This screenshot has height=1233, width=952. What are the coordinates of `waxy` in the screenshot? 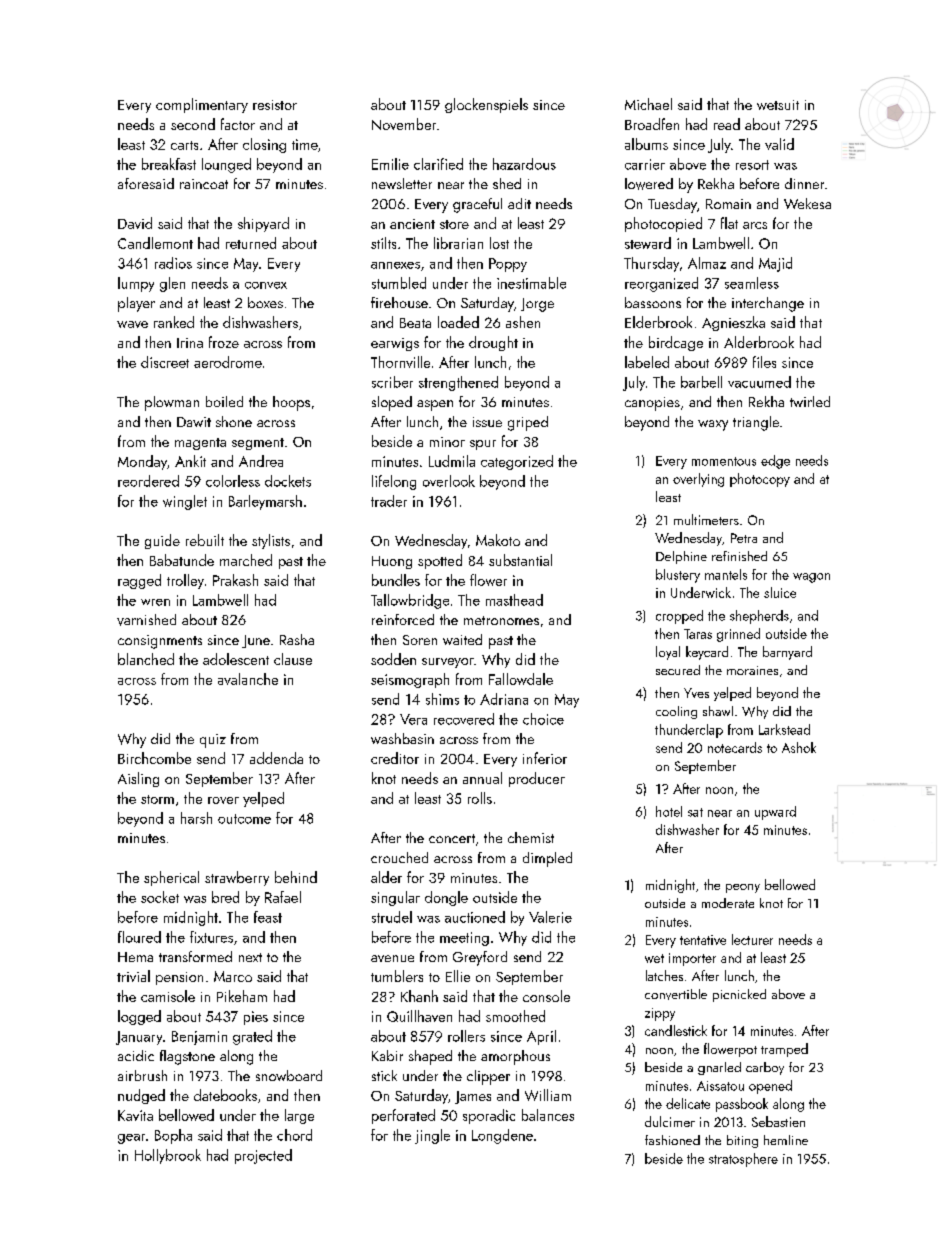 It's located at (713, 425).
